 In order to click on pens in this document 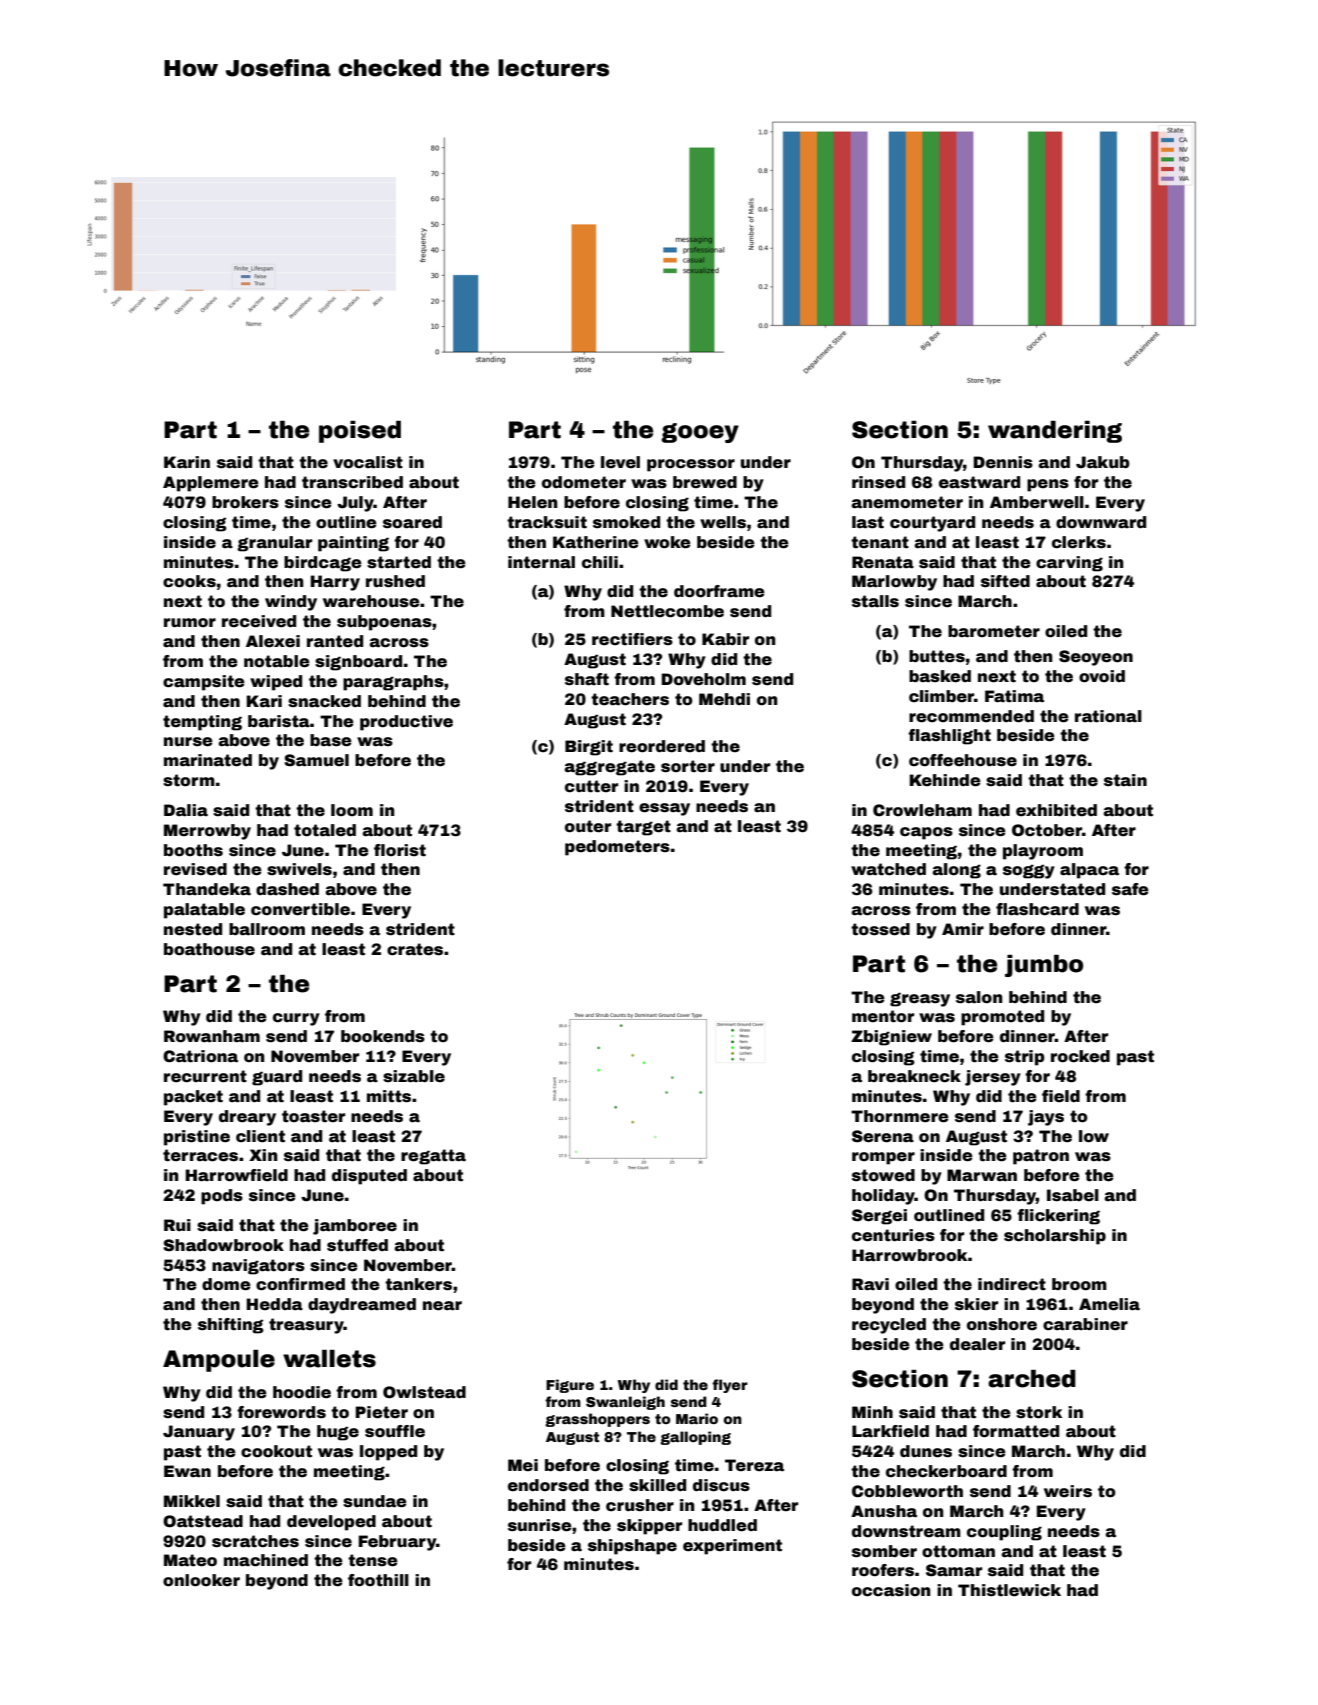, I will do `click(1048, 485)`.
